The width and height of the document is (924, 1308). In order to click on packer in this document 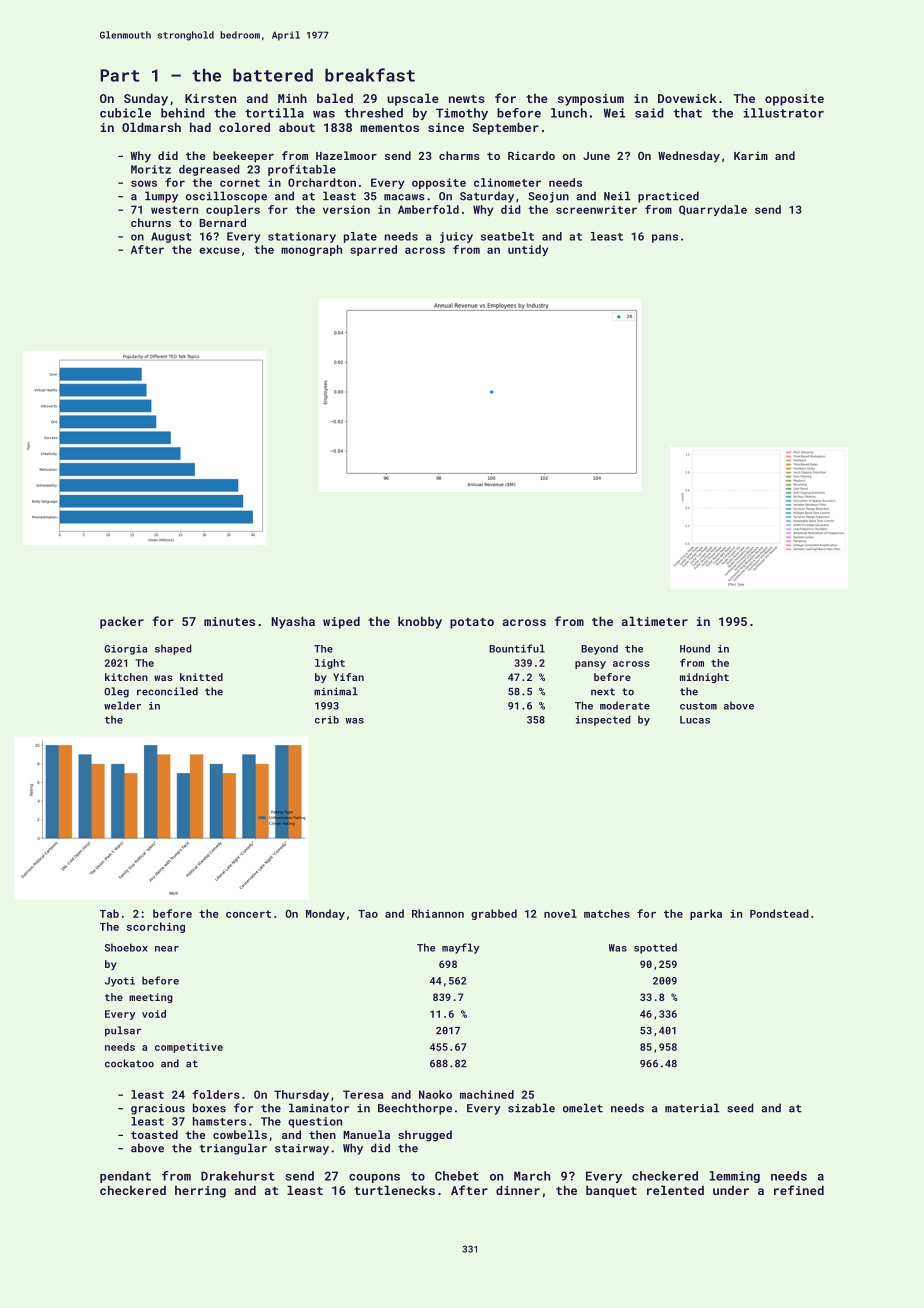, I will do `click(122, 622)`.
